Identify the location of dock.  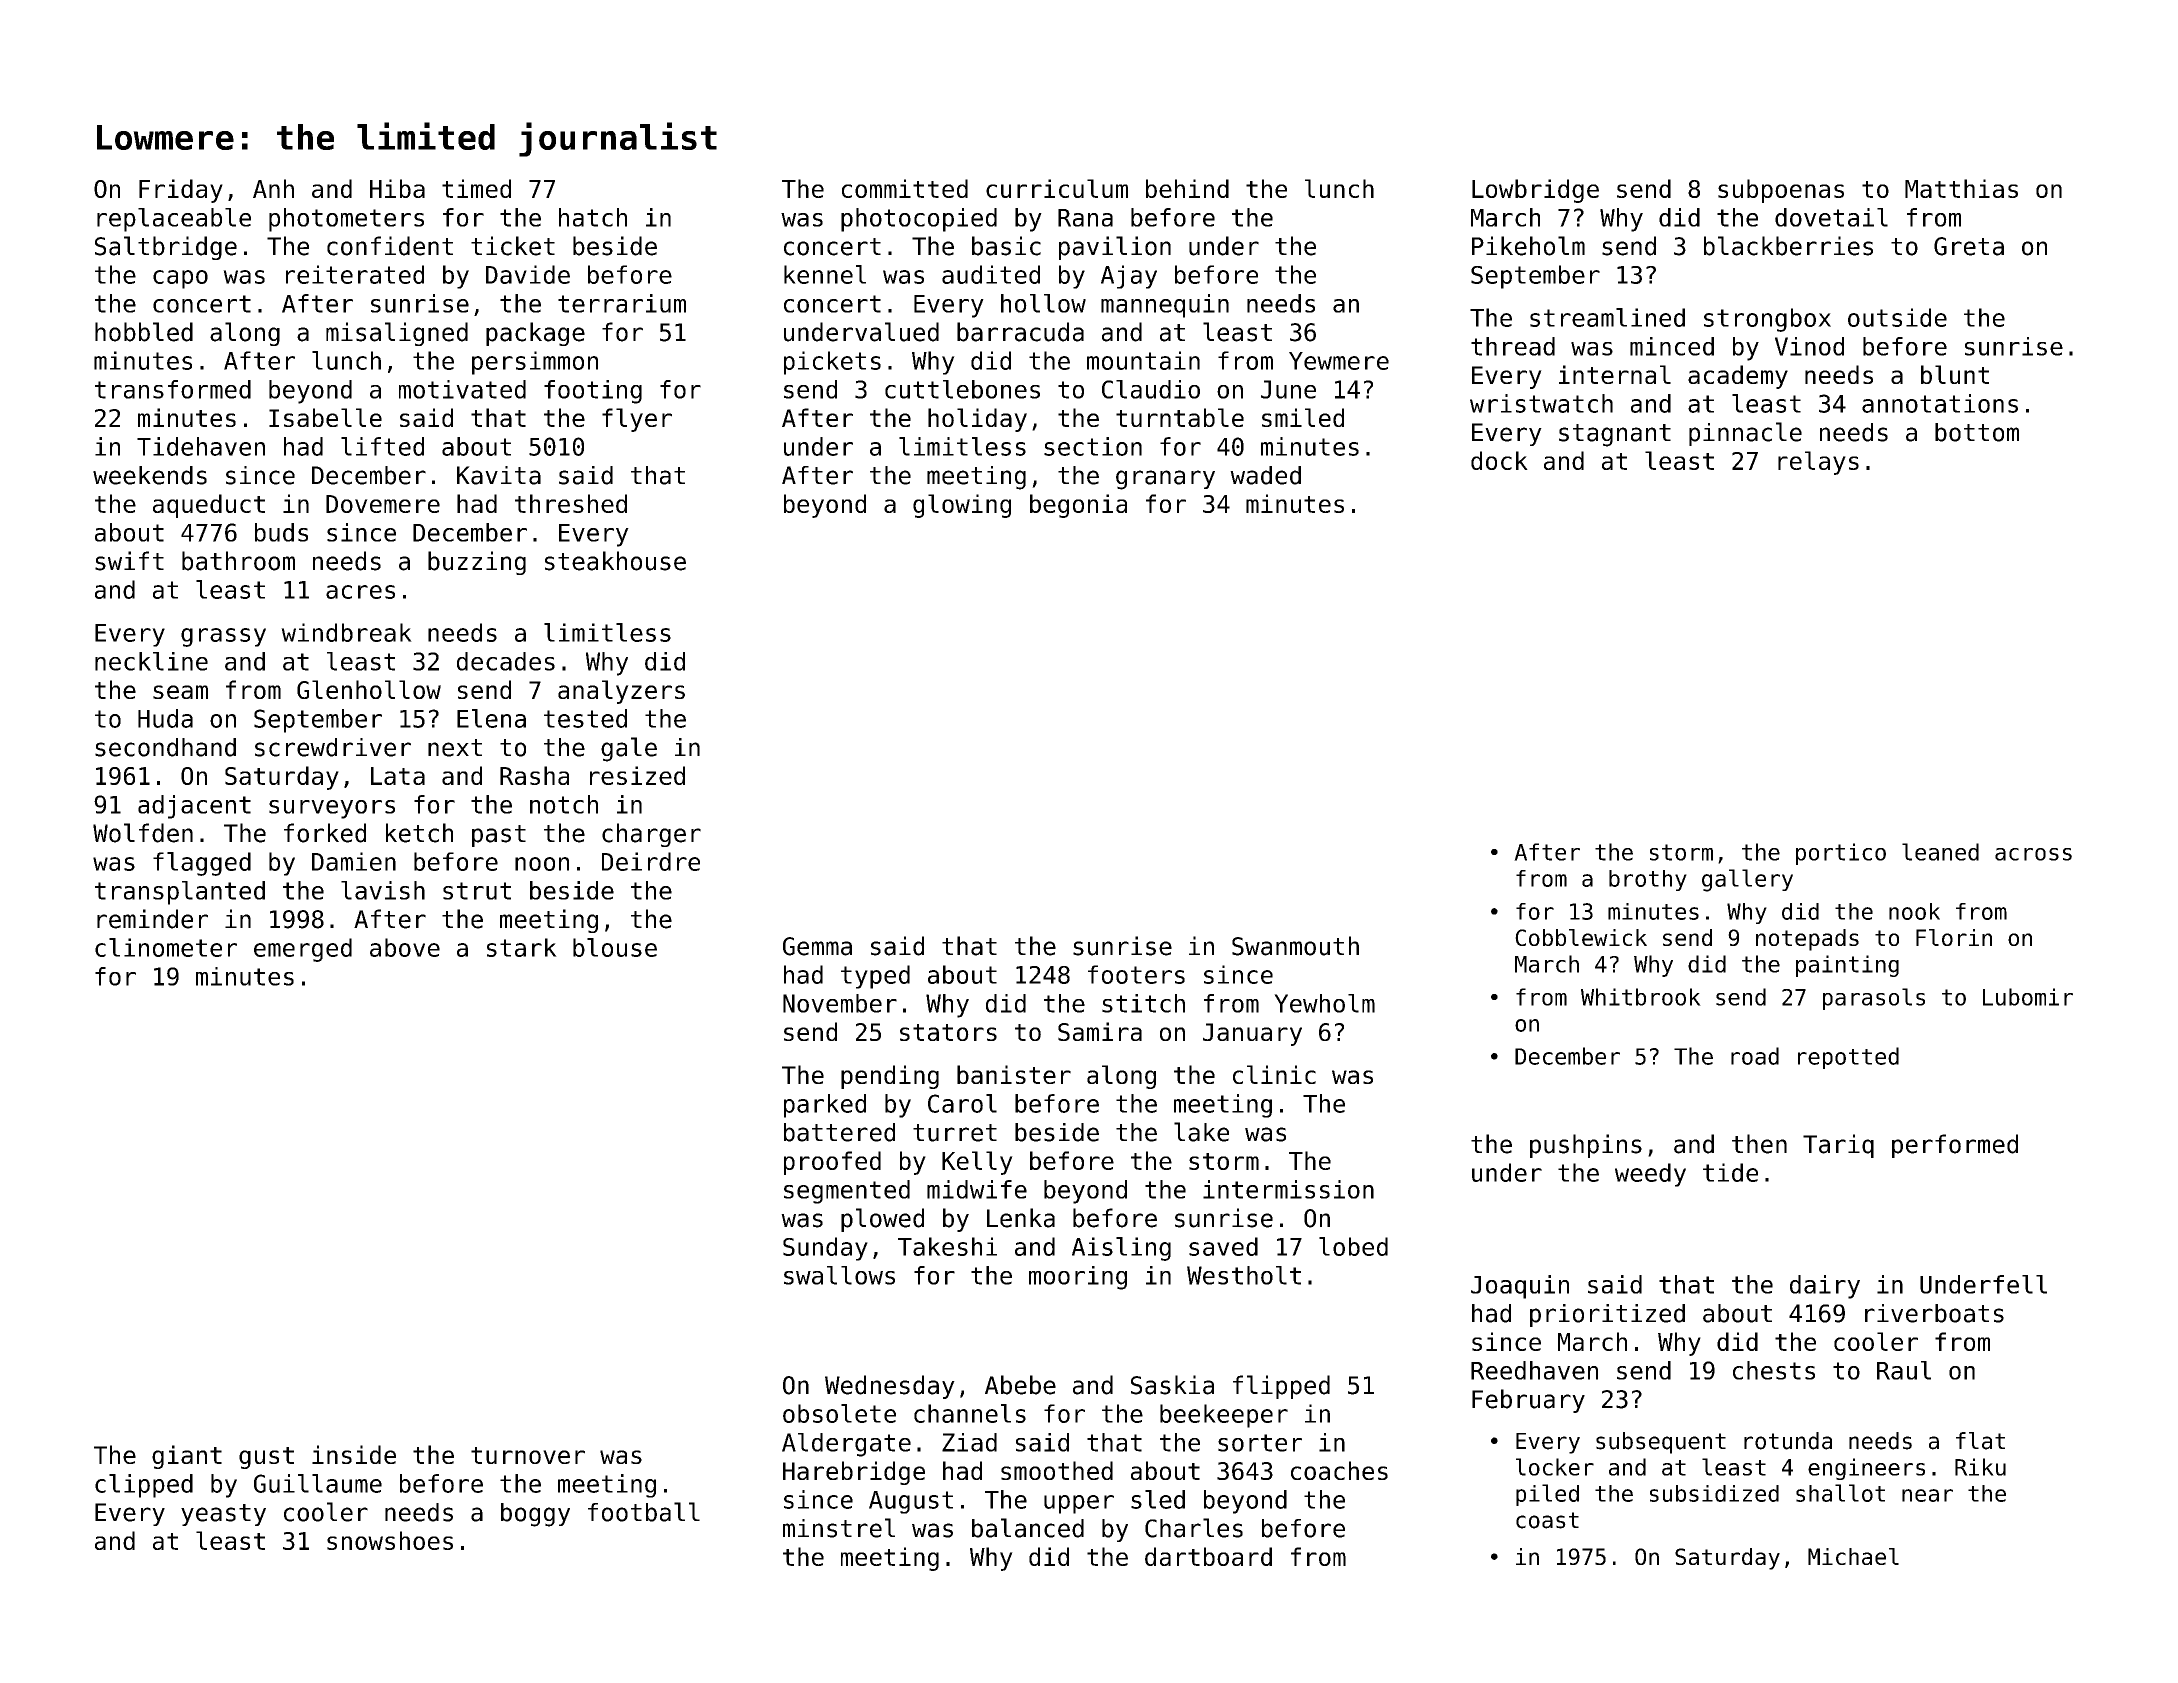
(1499, 460).
